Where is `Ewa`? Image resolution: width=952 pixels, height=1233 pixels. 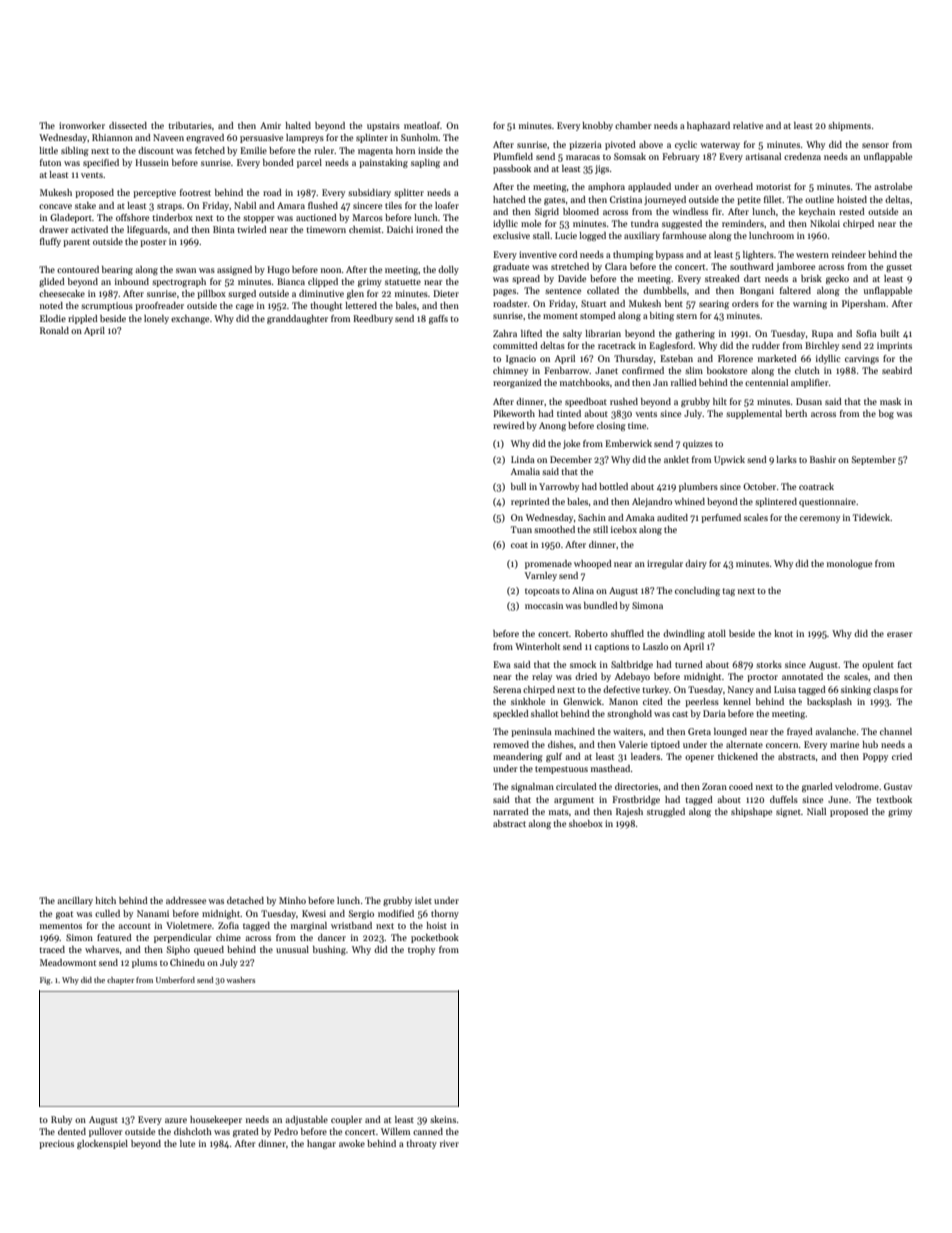 Ewa is located at coordinates (502, 664).
